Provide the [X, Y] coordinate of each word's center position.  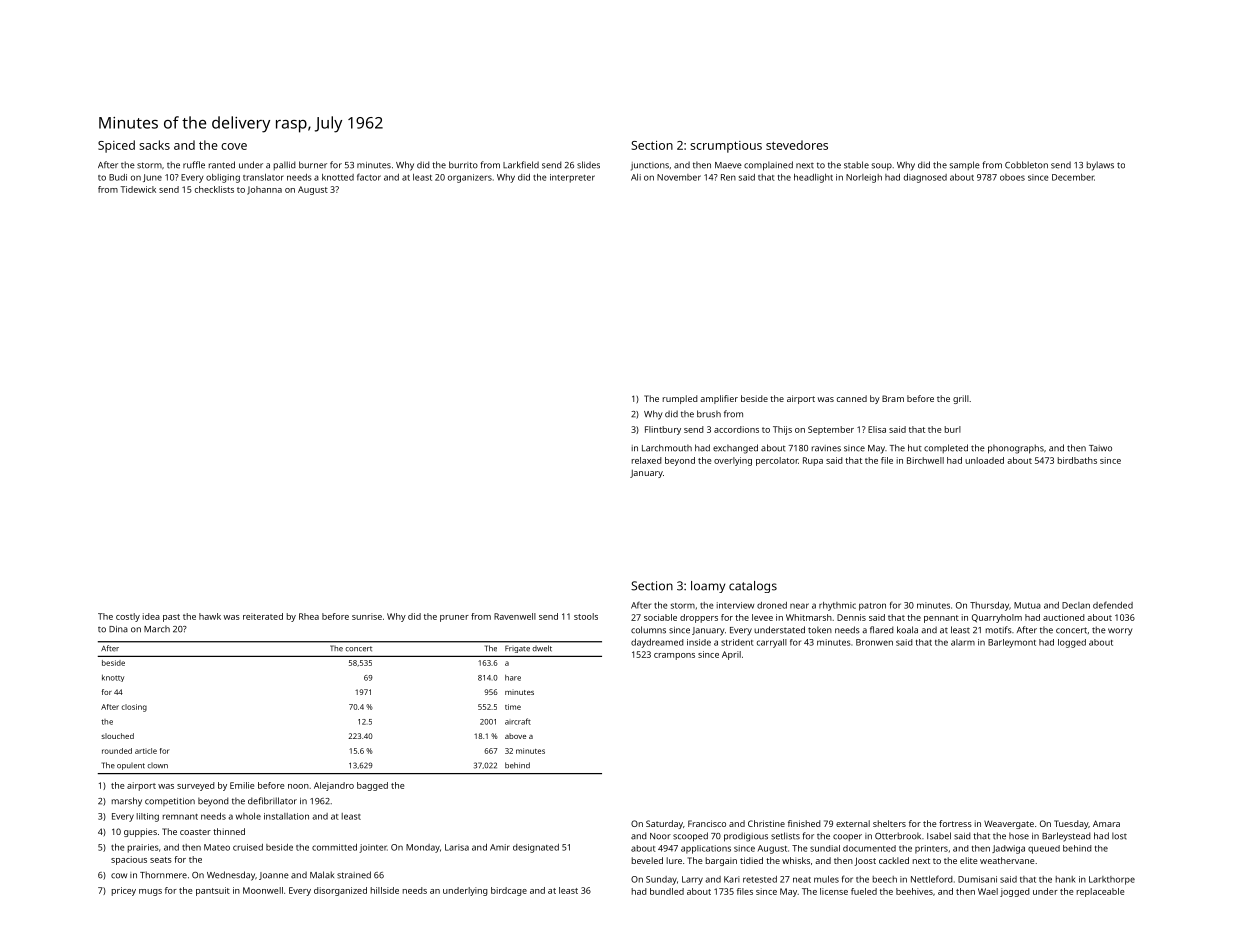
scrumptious [726, 147]
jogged [1015, 892]
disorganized [340, 891]
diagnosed [925, 178]
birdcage [509, 891]
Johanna [264, 190]
